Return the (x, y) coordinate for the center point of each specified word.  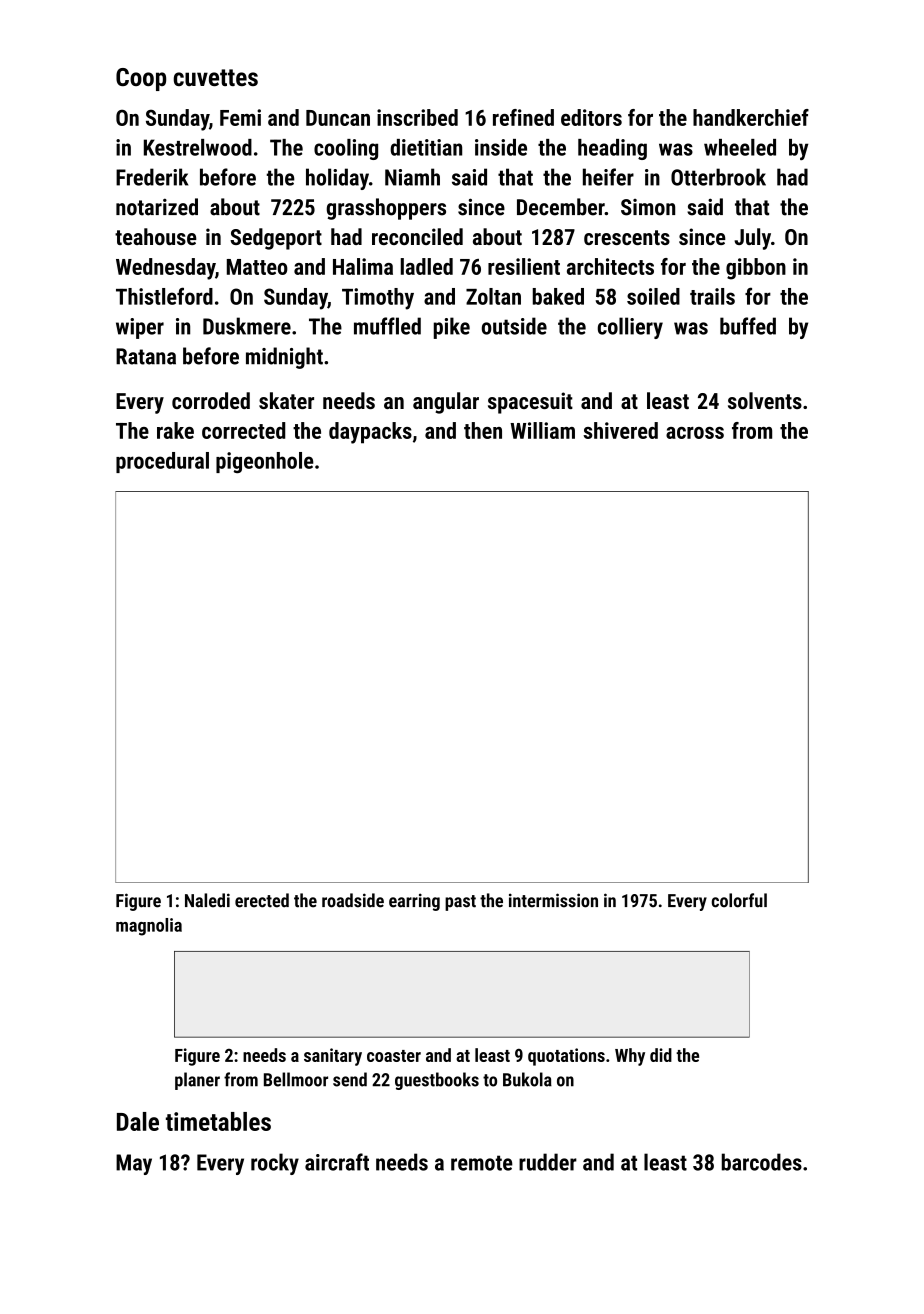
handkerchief (751, 117)
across (695, 433)
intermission (553, 900)
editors (591, 117)
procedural (162, 462)
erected (262, 900)
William (542, 430)
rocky (275, 1164)
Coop (141, 79)
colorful (739, 900)
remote (482, 1163)
